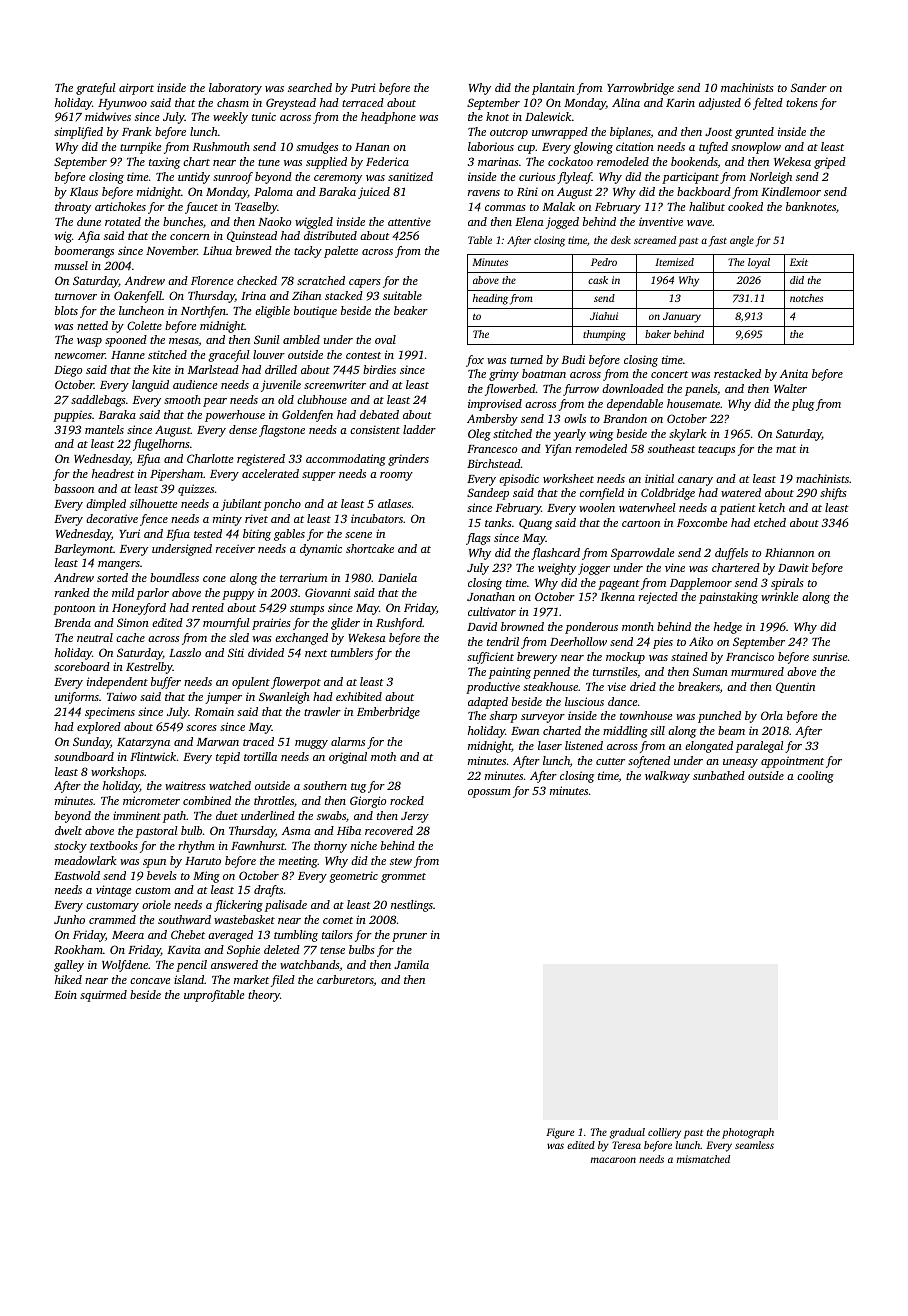  What do you see at coordinates (103, 996) in the screenshot?
I see `squirmed` at bounding box center [103, 996].
